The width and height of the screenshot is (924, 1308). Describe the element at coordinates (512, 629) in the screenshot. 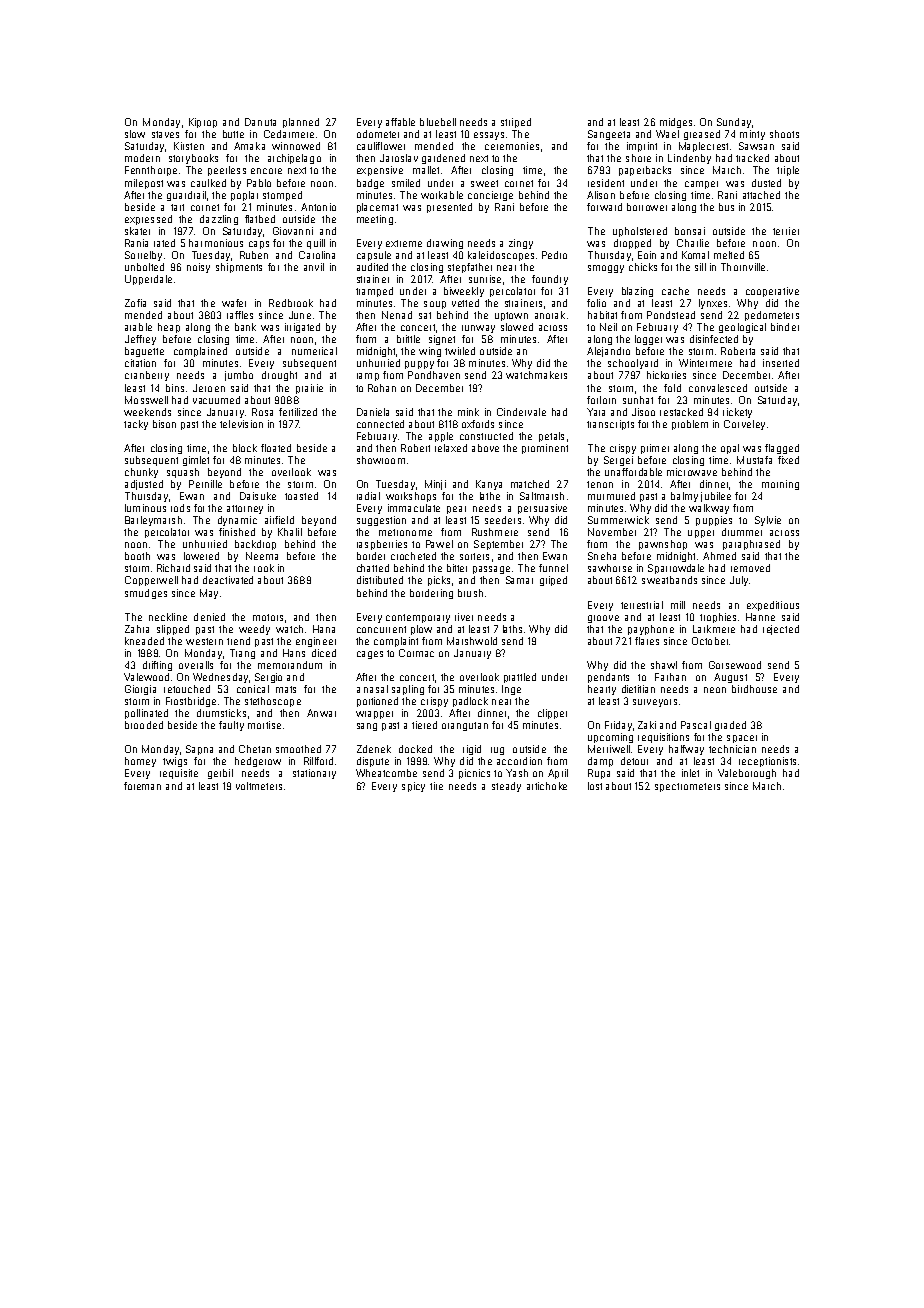

I see `laths` at that location.
